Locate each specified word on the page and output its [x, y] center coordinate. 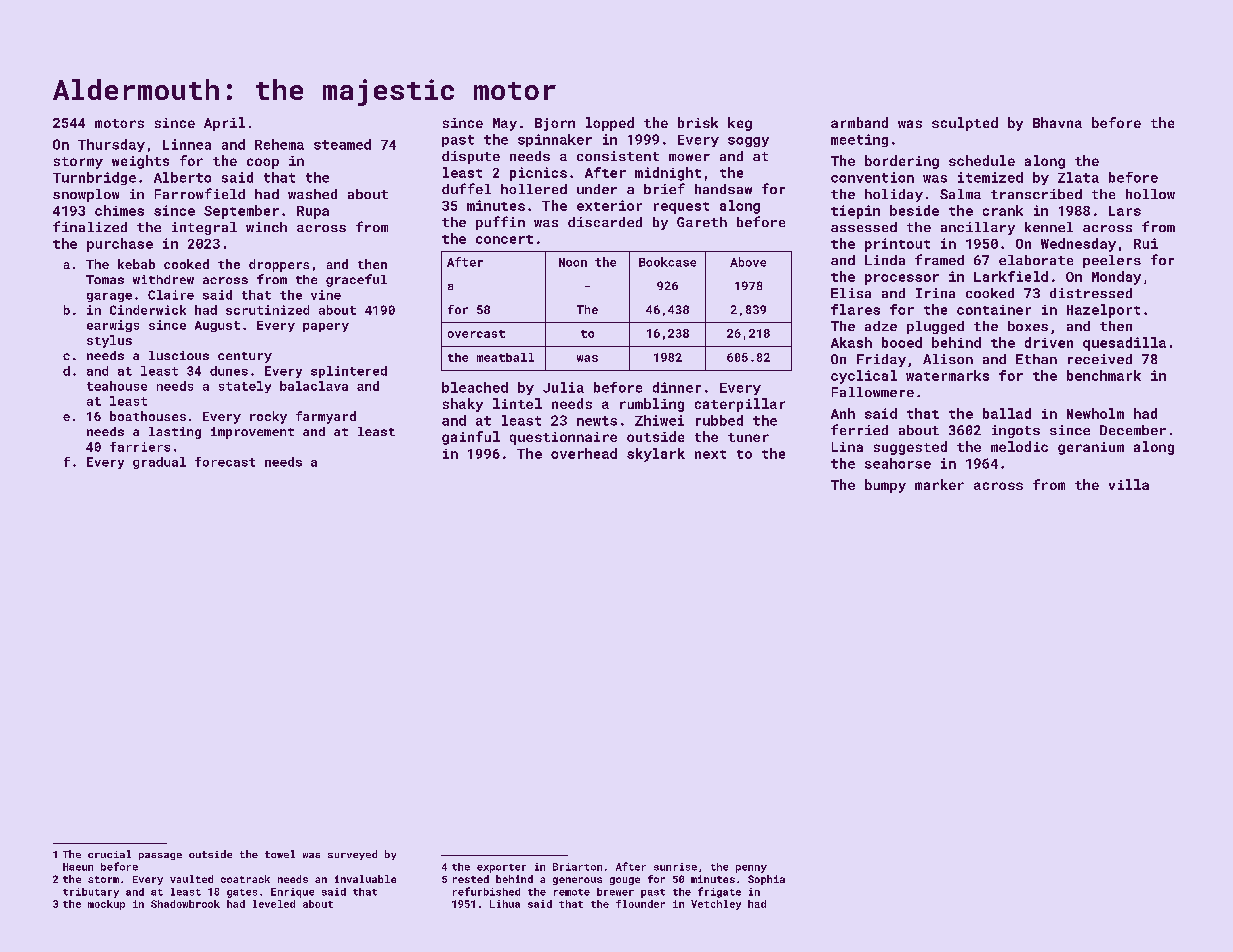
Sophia [766, 880]
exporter [501, 868]
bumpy [885, 486]
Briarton [577, 867]
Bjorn [555, 124]
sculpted [965, 124]
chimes [119, 210]
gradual [159, 463]
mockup [106, 905]
